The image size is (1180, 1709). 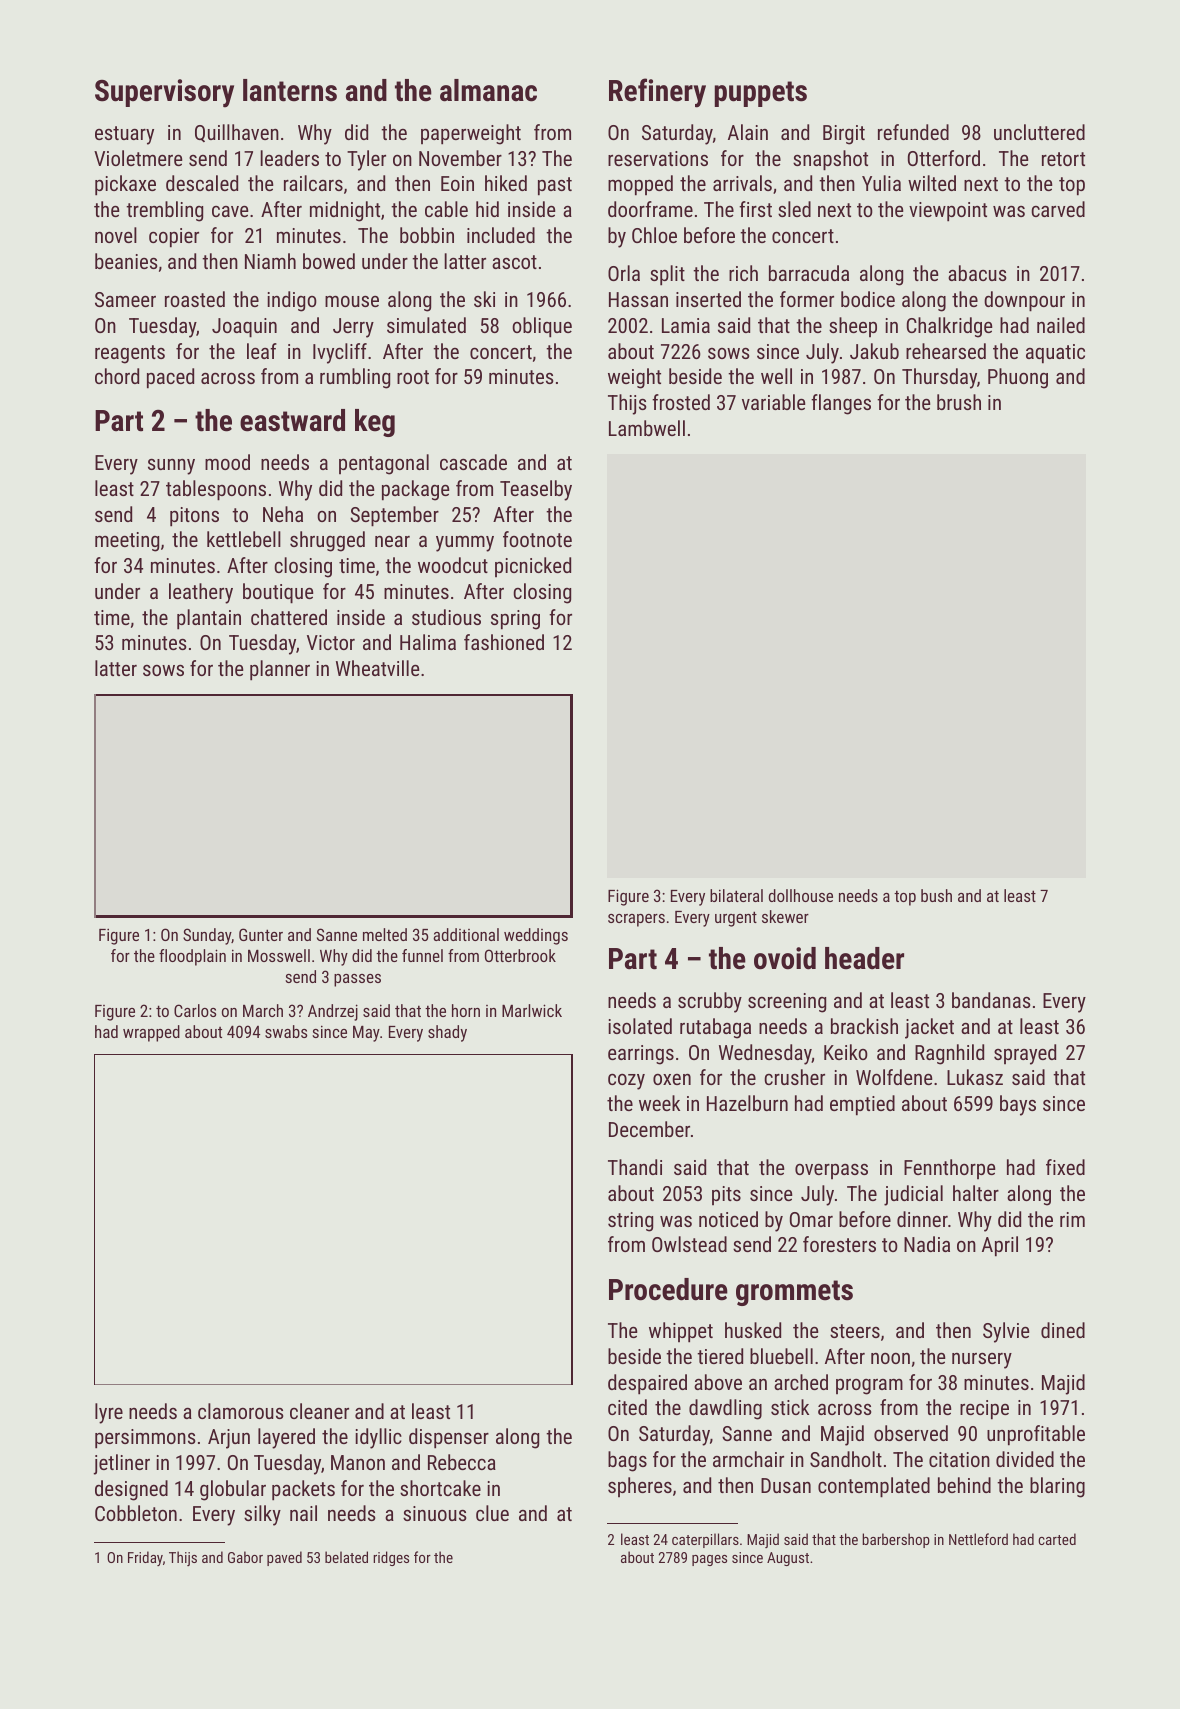 I want to click on refunded, so click(x=913, y=132).
